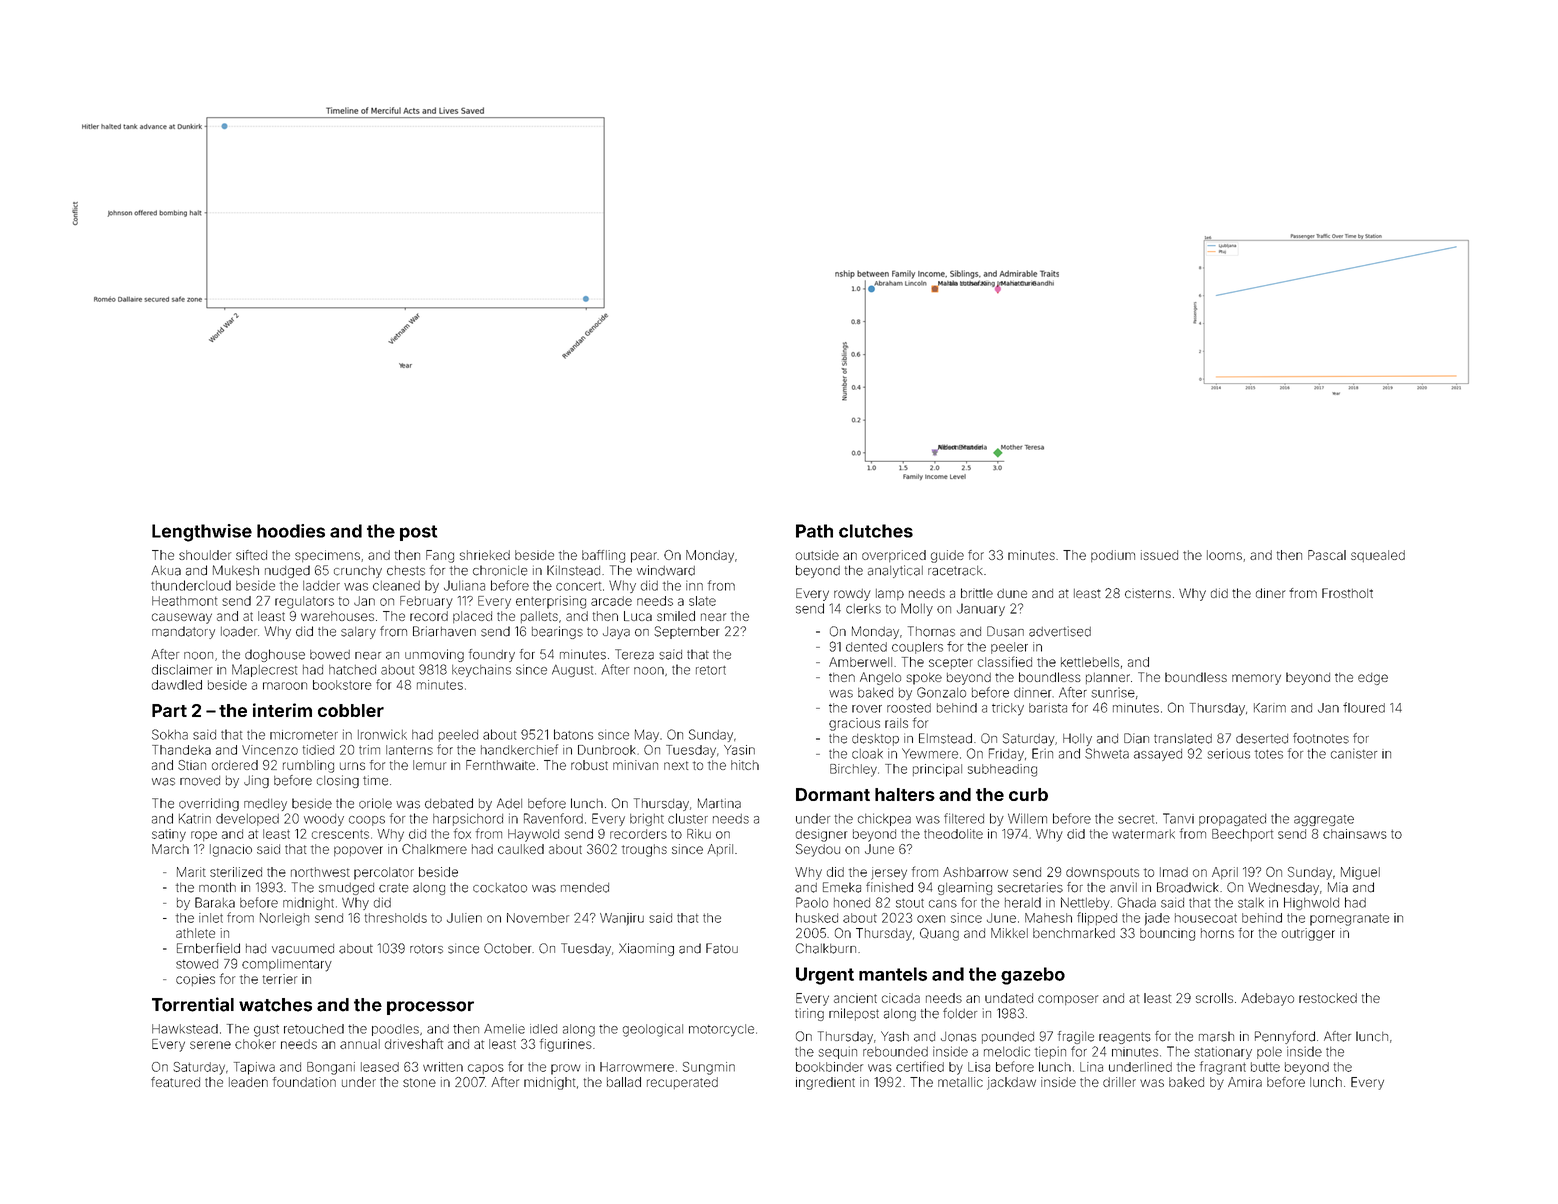 This image has width=1558, height=1204. What do you see at coordinates (1242, 835) in the image?
I see `Beechport` at bounding box center [1242, 835].
